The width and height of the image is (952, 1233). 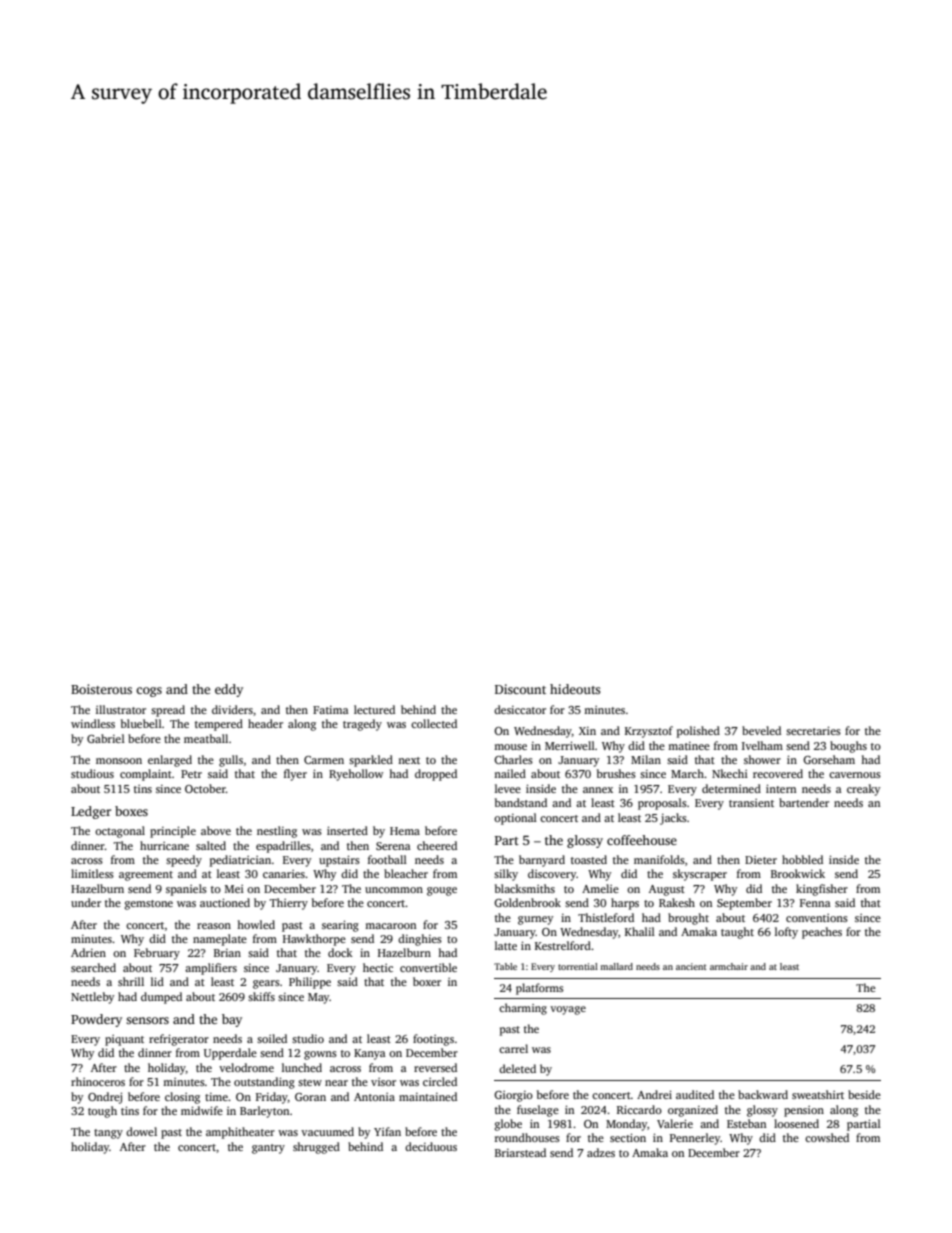 I want to click on dumped, so click(x=161, y=998).
